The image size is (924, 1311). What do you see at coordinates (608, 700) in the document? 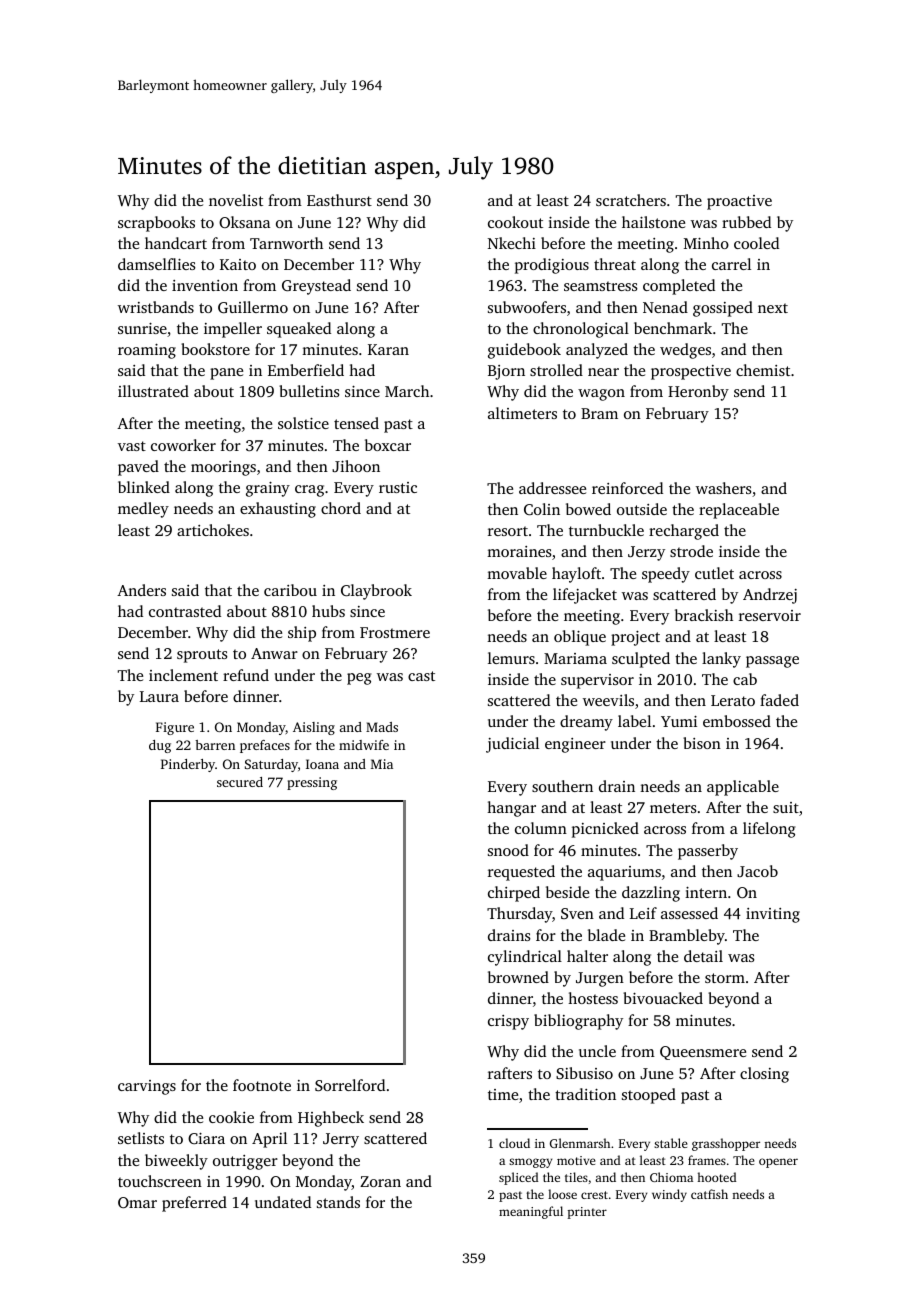
I see `weevils` at bounding box center [608, 700].
